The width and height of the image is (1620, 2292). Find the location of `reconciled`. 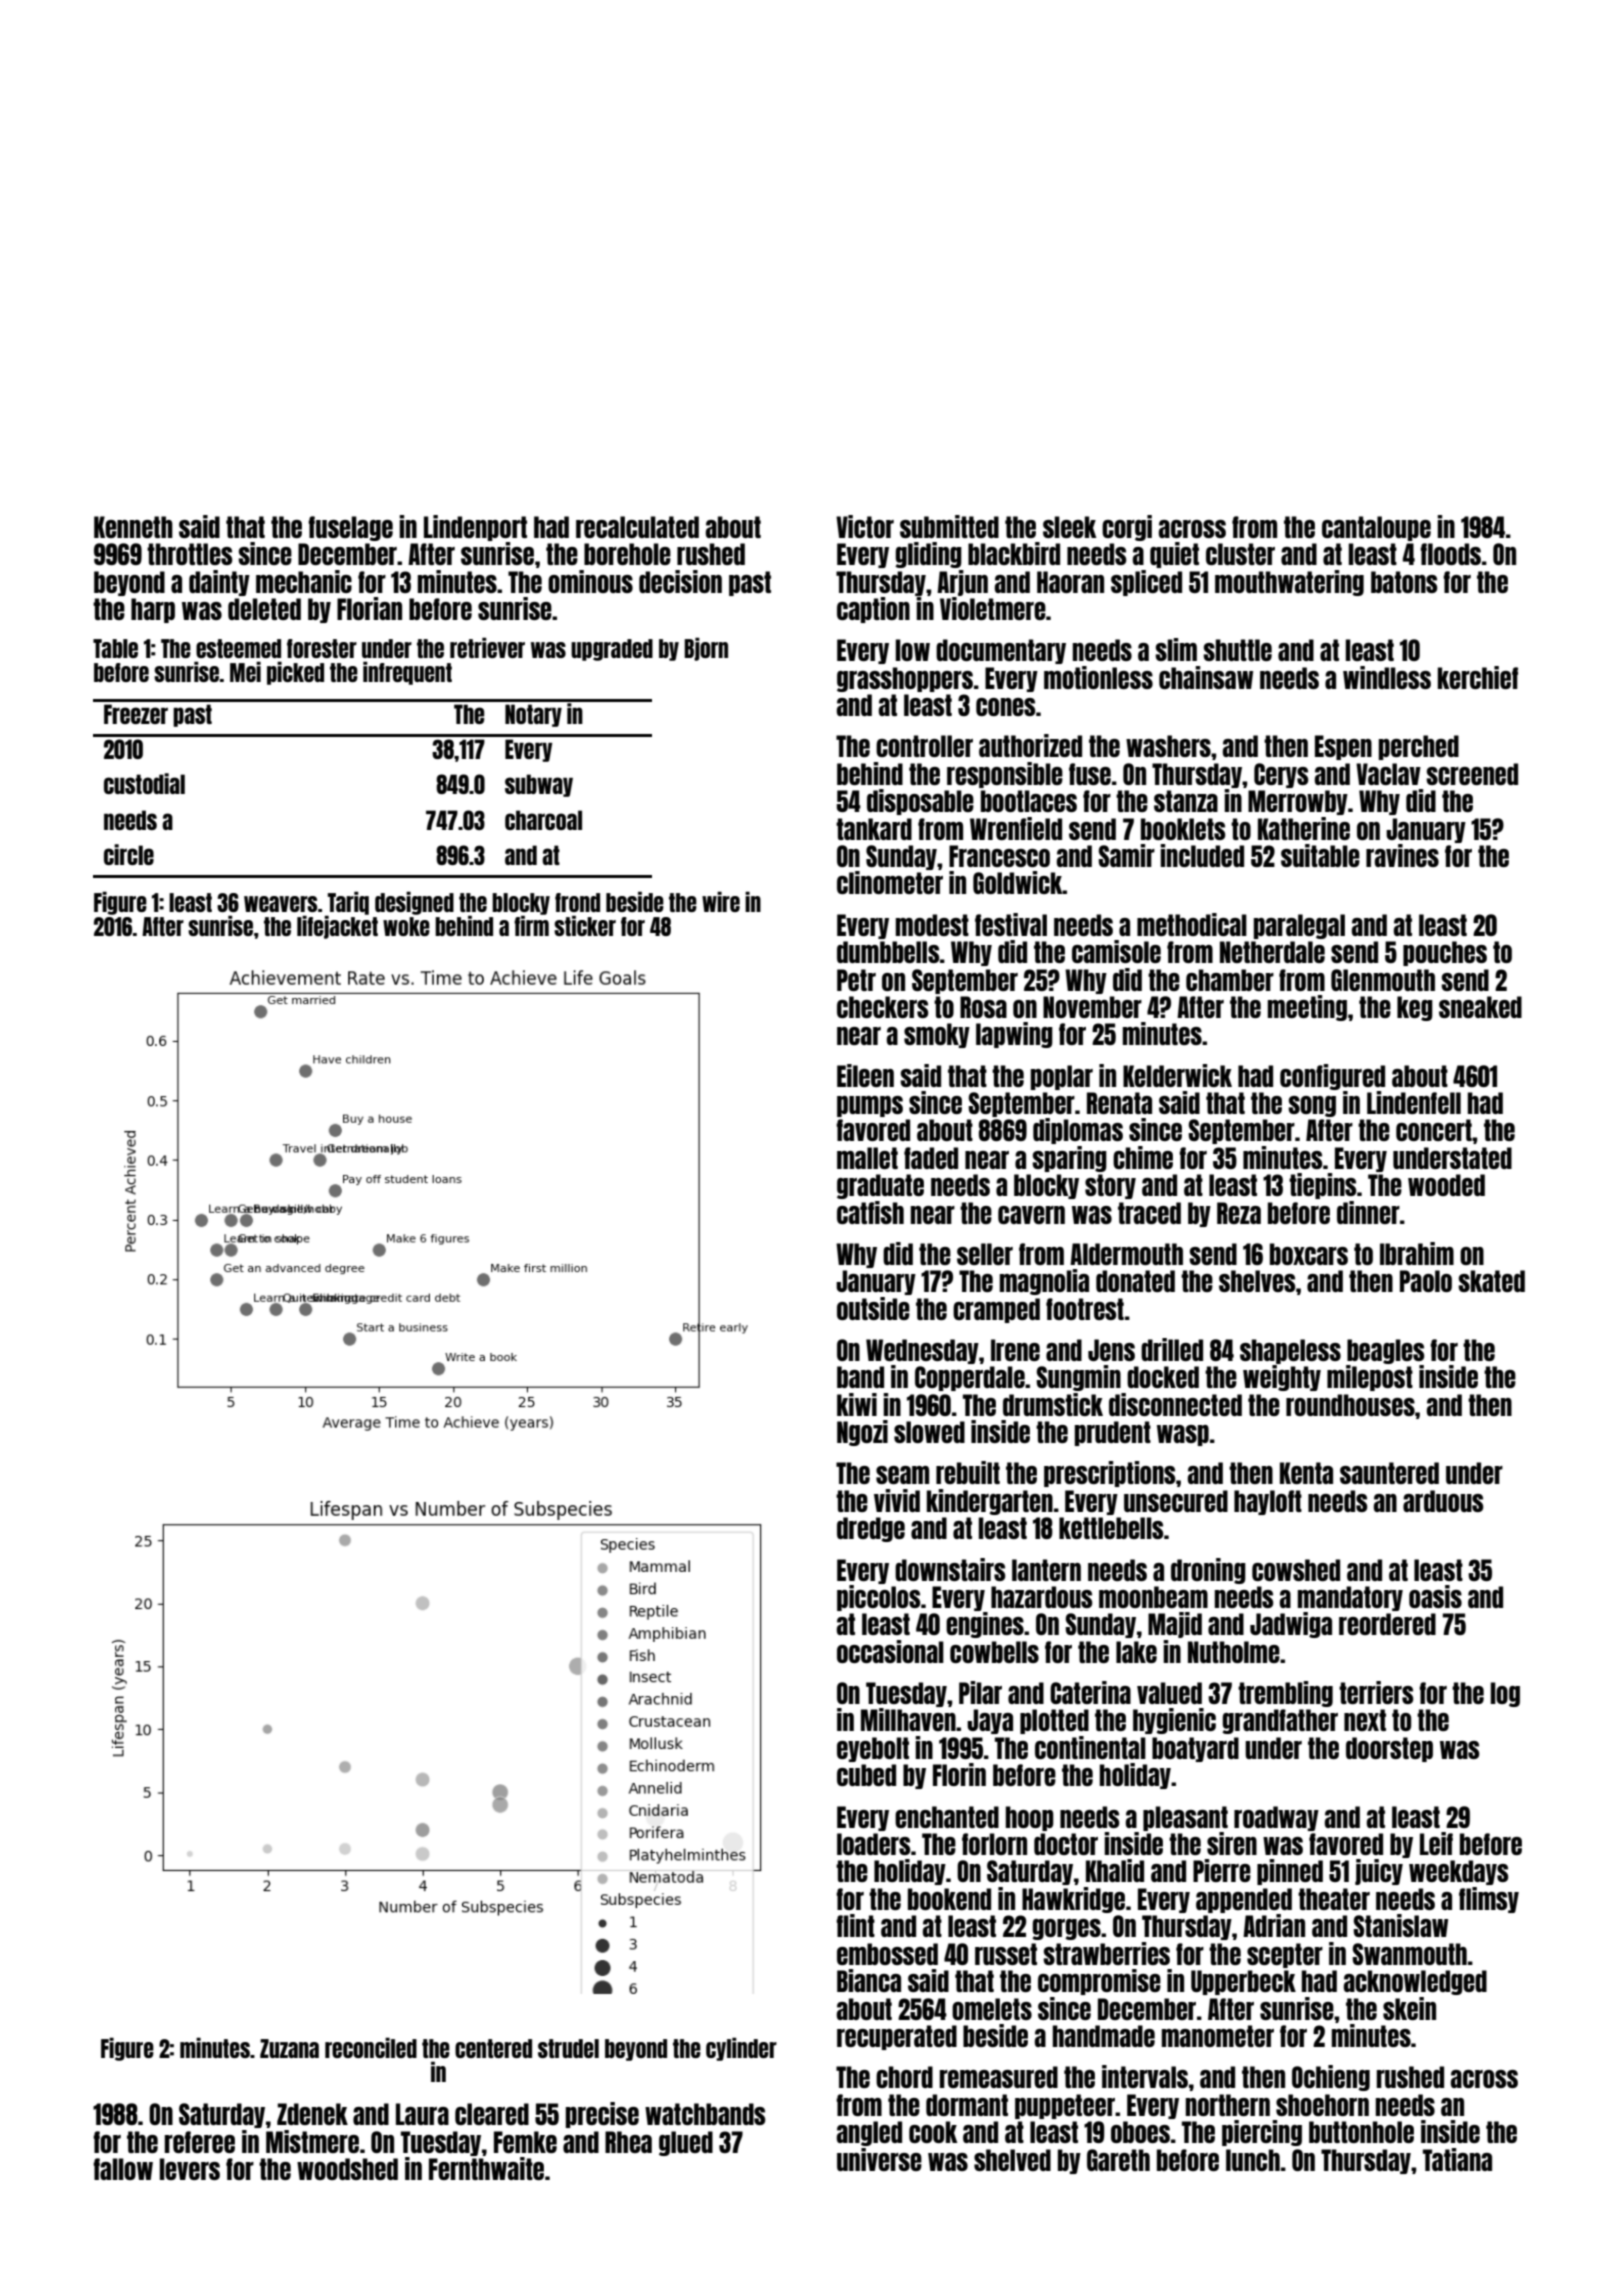

reconciled is located at coordinates (371, 2047).
